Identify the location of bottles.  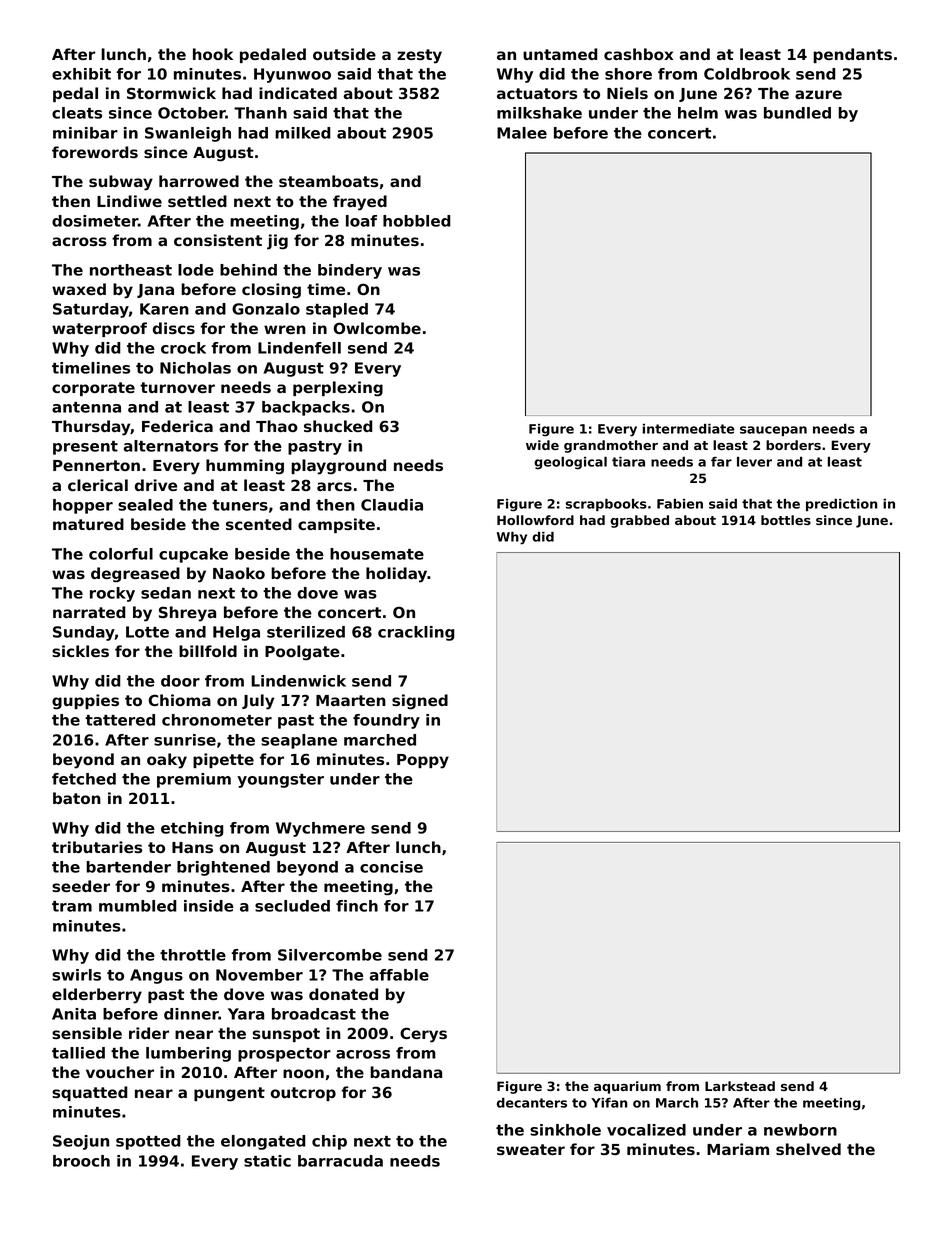
(786, 520).
